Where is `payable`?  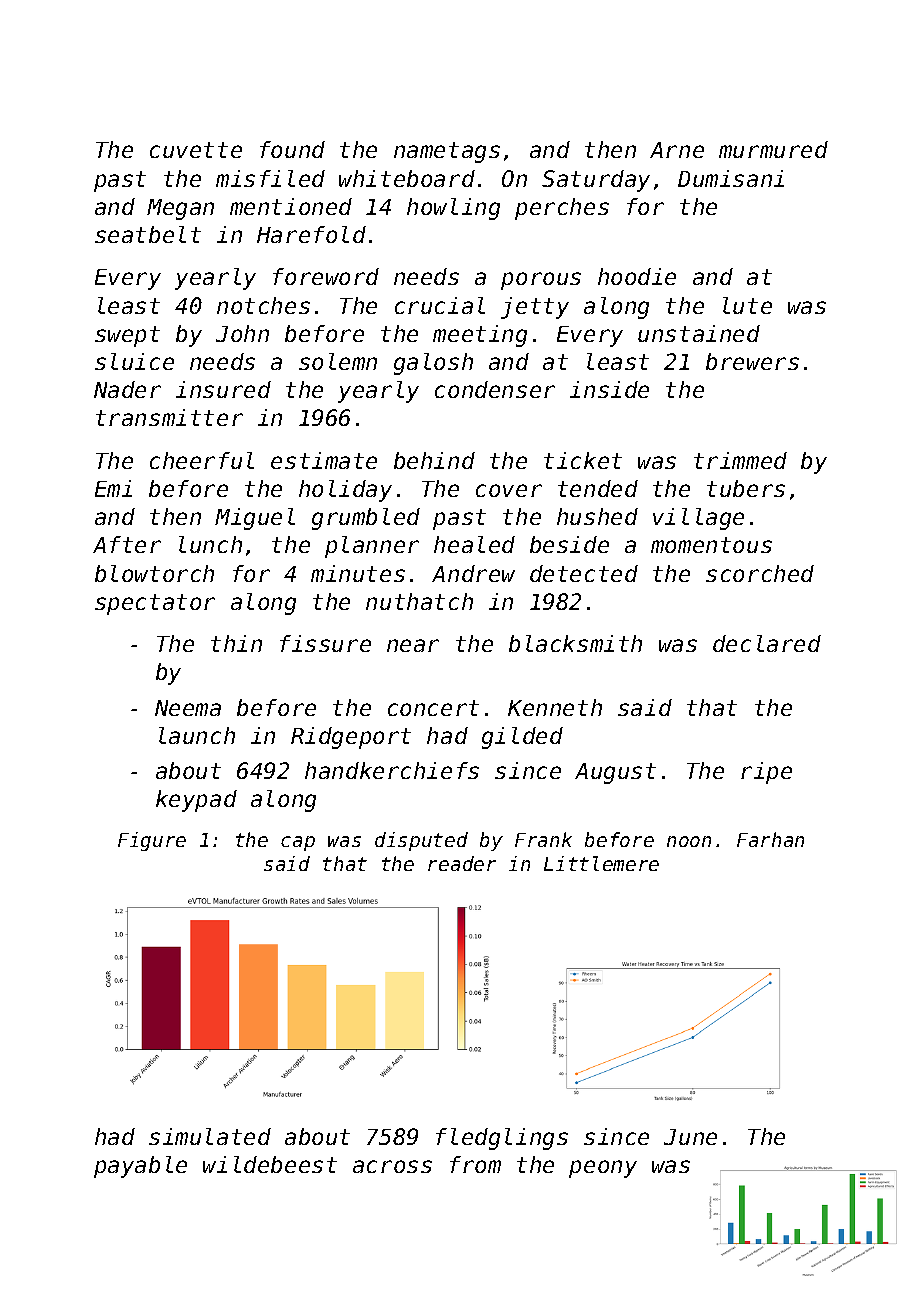
payable is located at coordinates (140, 1167).
